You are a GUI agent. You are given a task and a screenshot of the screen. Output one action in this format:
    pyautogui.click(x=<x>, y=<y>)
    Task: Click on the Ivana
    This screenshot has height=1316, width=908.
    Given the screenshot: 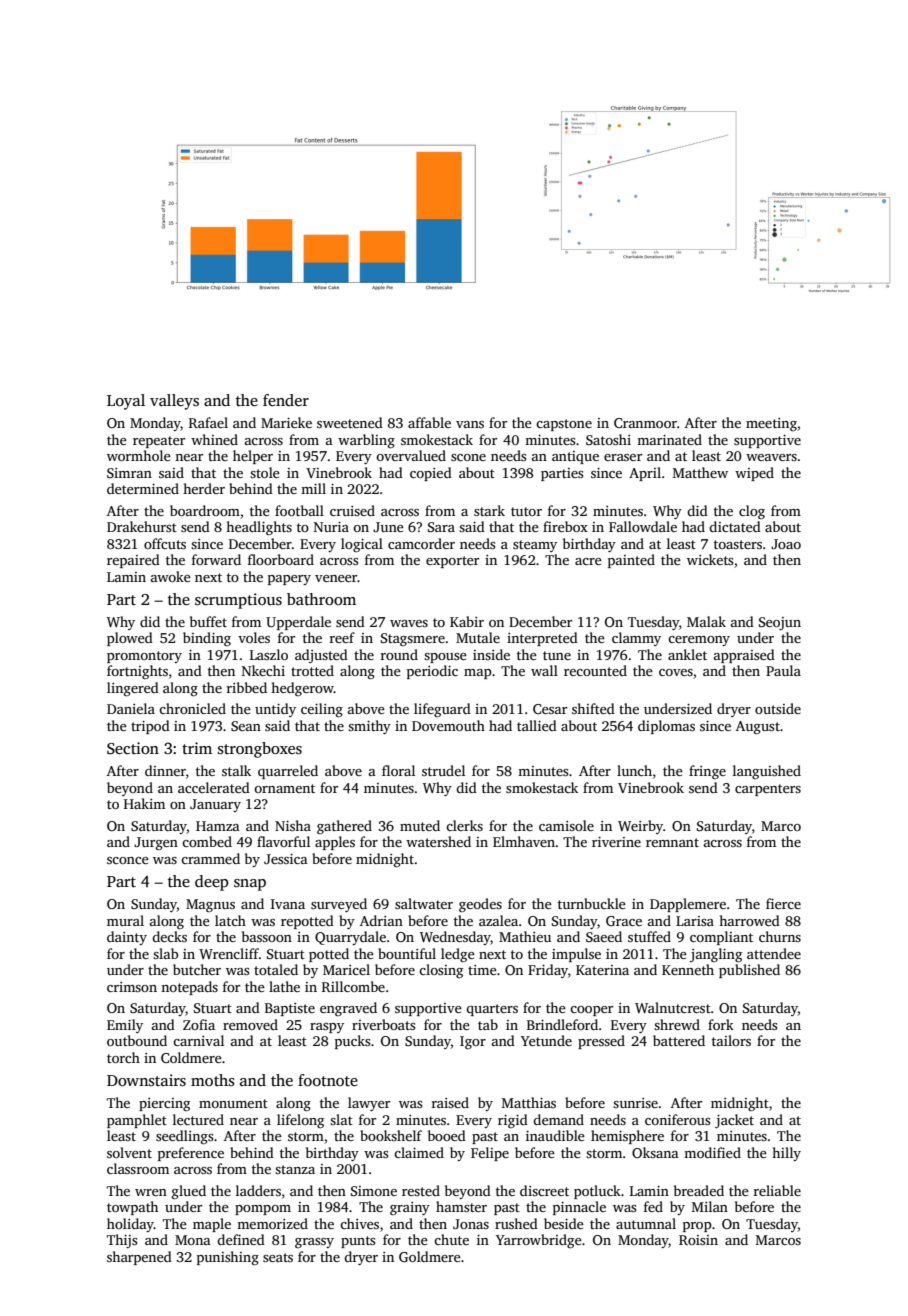 What is the action you would take?
    pyautogui.click(x=288, y=904)
